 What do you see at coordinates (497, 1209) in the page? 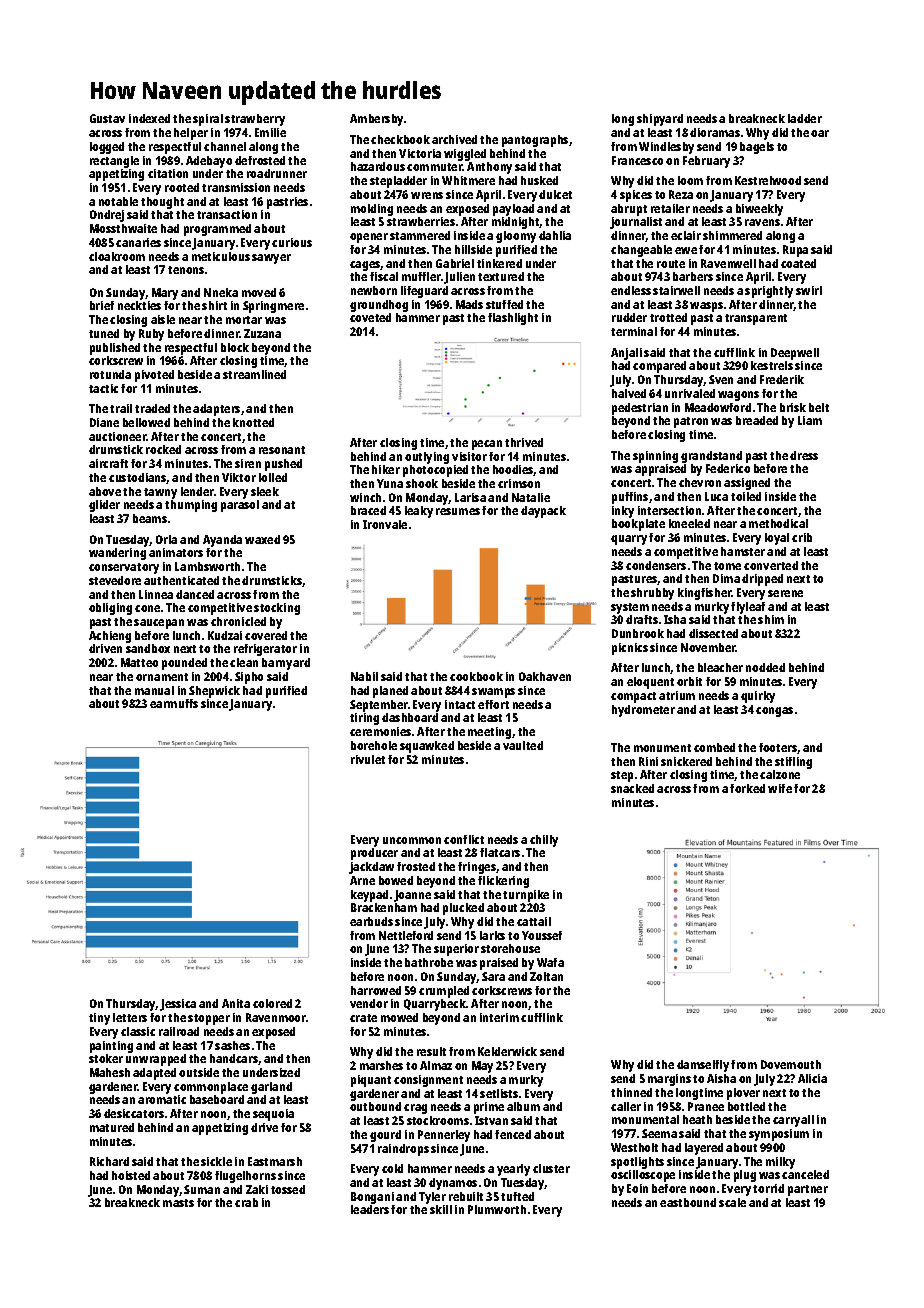
I see `Plumworth` at bounding box center [497, 1209].
